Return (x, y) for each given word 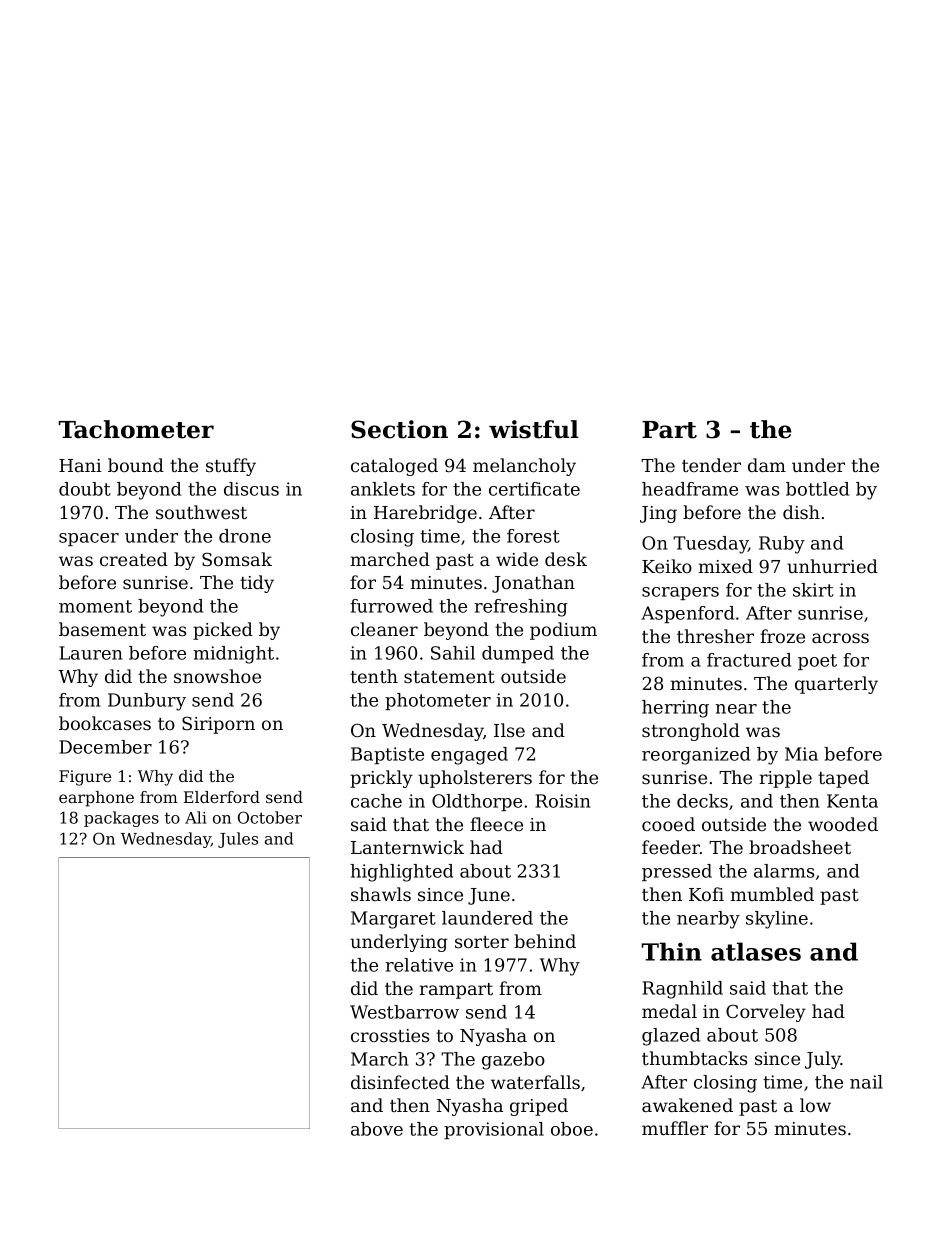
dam (767, 465)
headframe (690, 489)
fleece (496, 824)
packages (121, 819)
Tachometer (136, 429)
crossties (390, 1035)
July (823, 1060)
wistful (534, 429)
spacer (89, 539)
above (377, 1129)
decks (702, 801)
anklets (383, 489)
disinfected (400, 1082)
